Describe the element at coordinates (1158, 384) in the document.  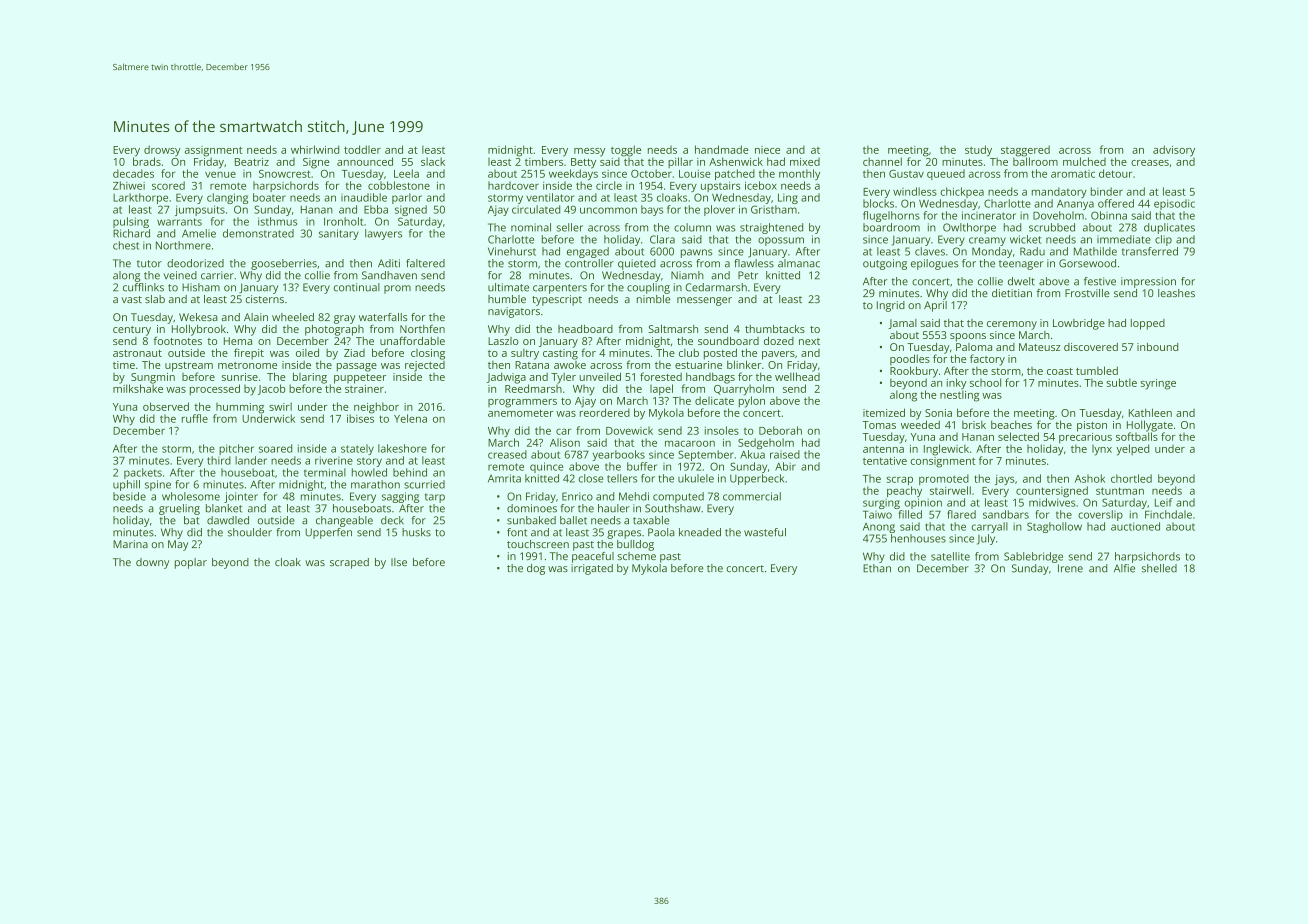
I see `syringe` at that location.
